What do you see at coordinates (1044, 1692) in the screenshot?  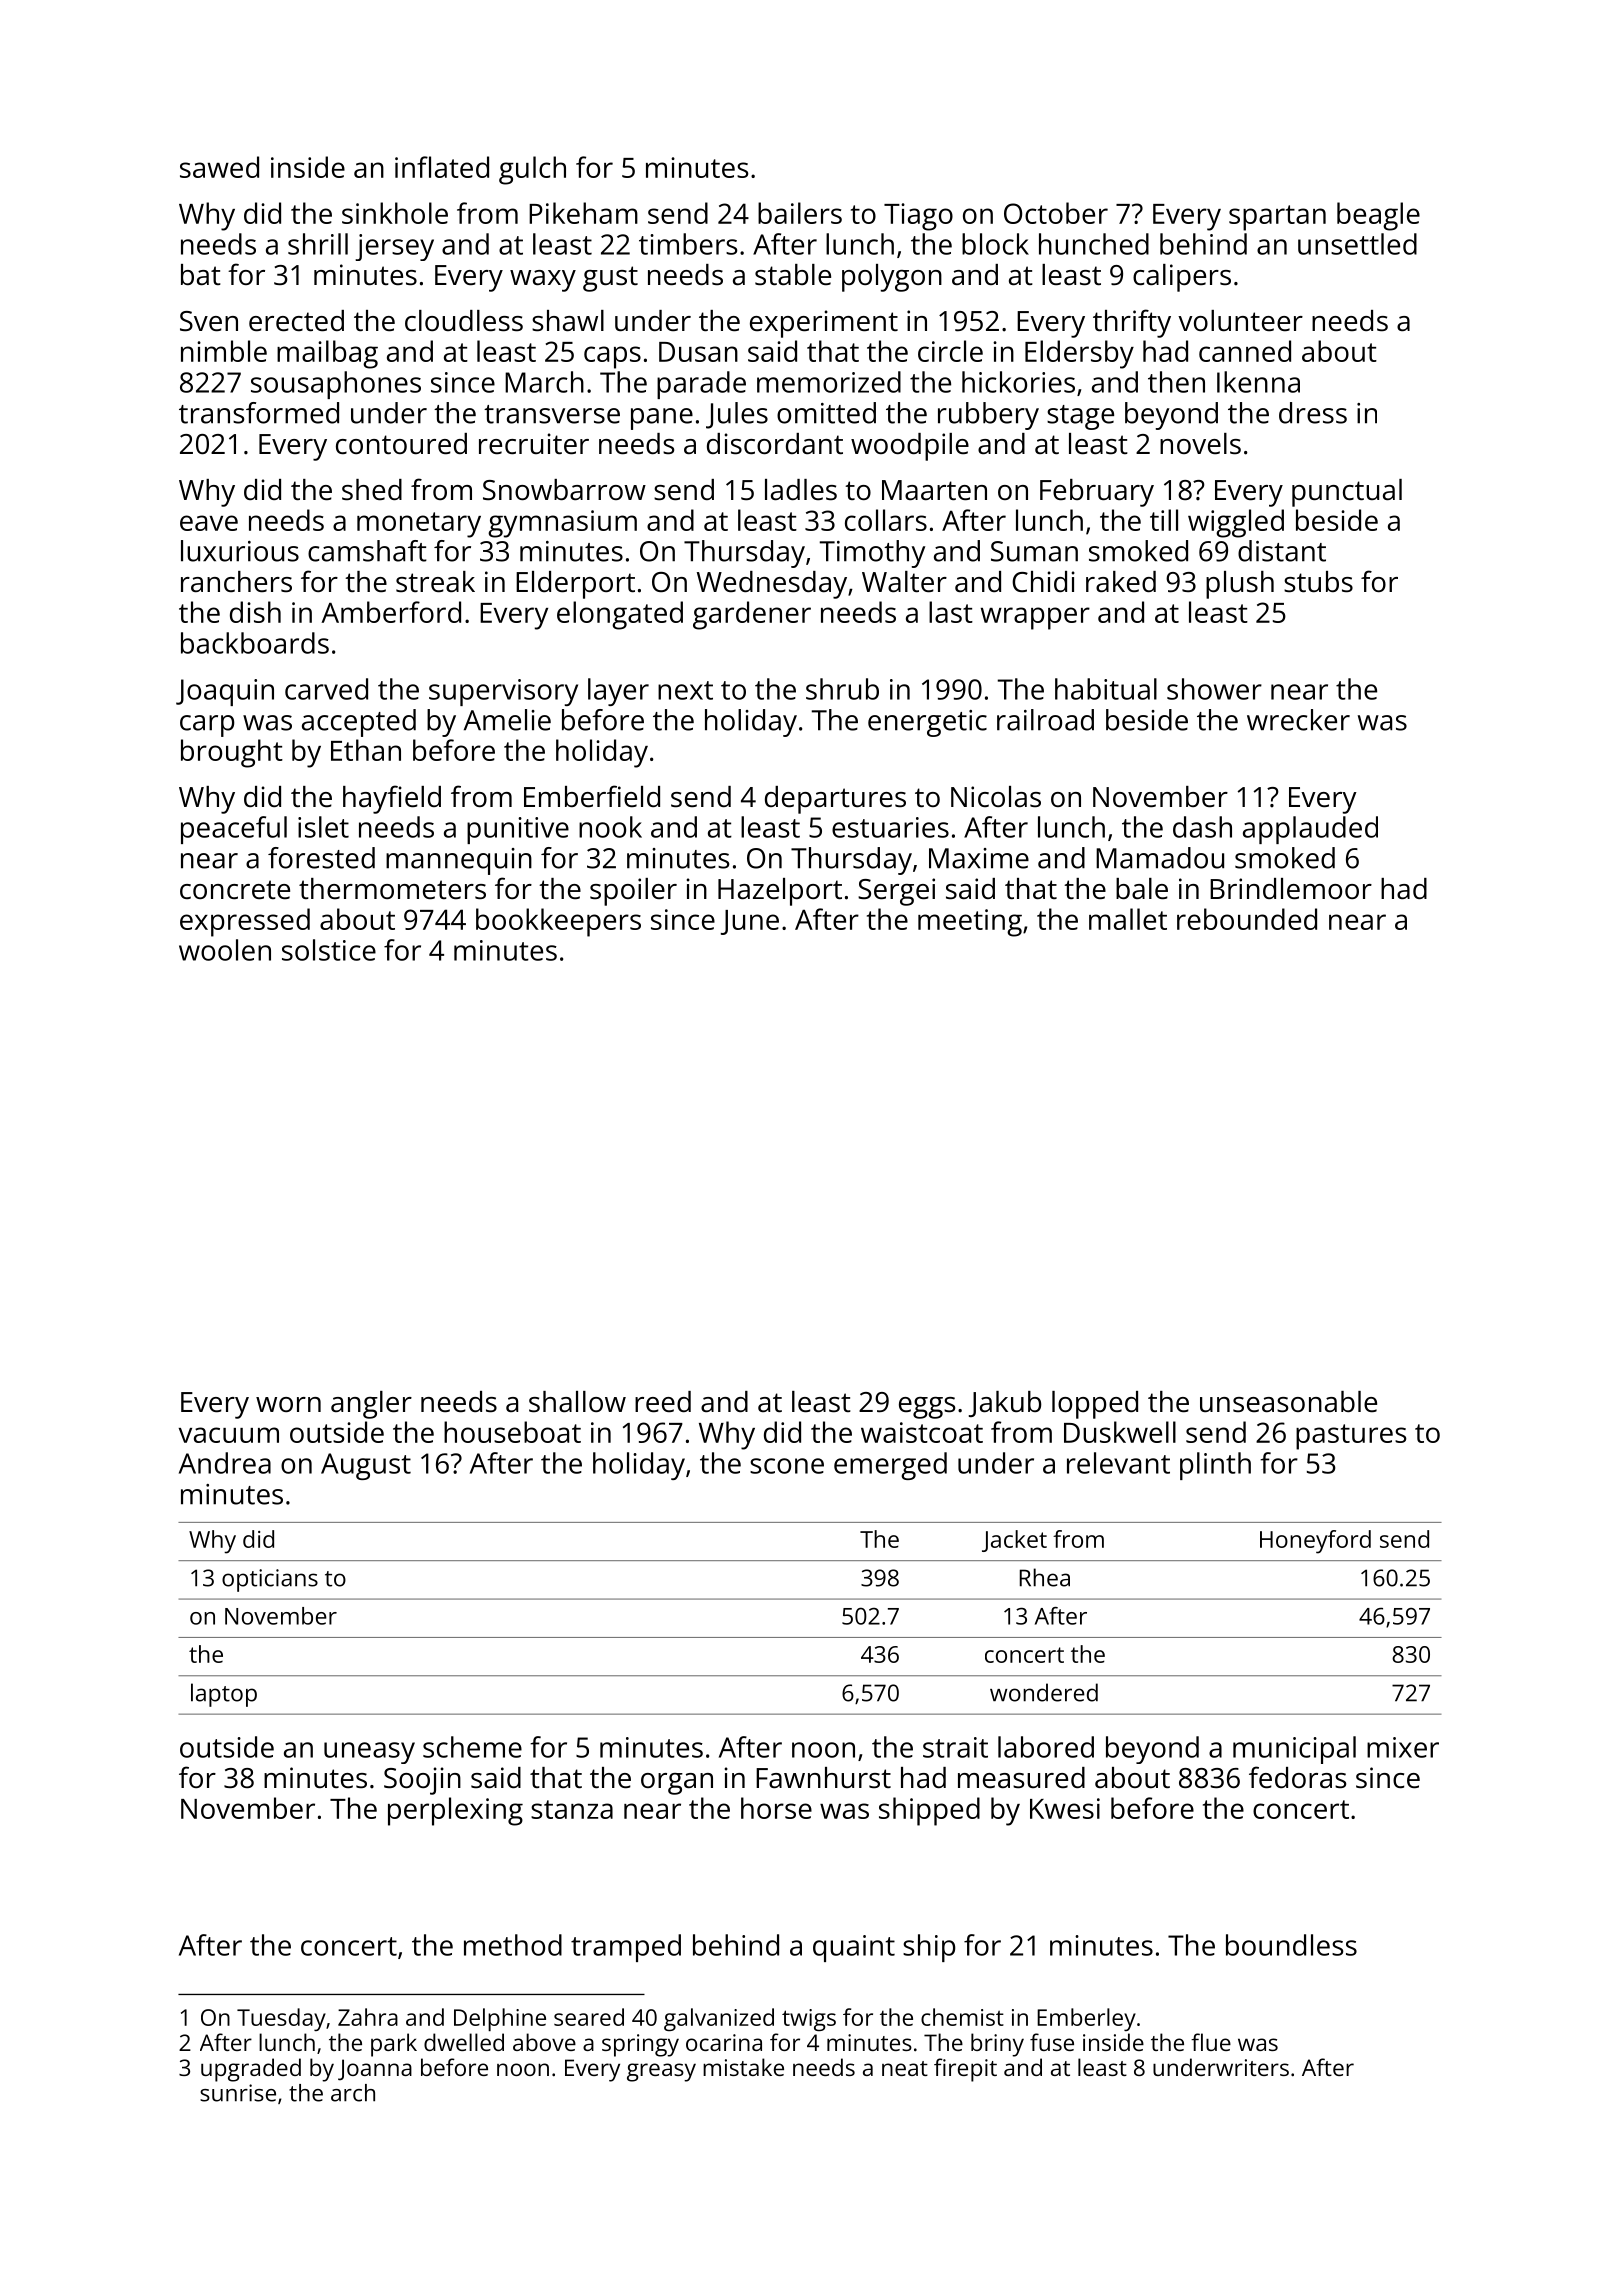 I see `wondered` at bounding box center [1044, 1692].
